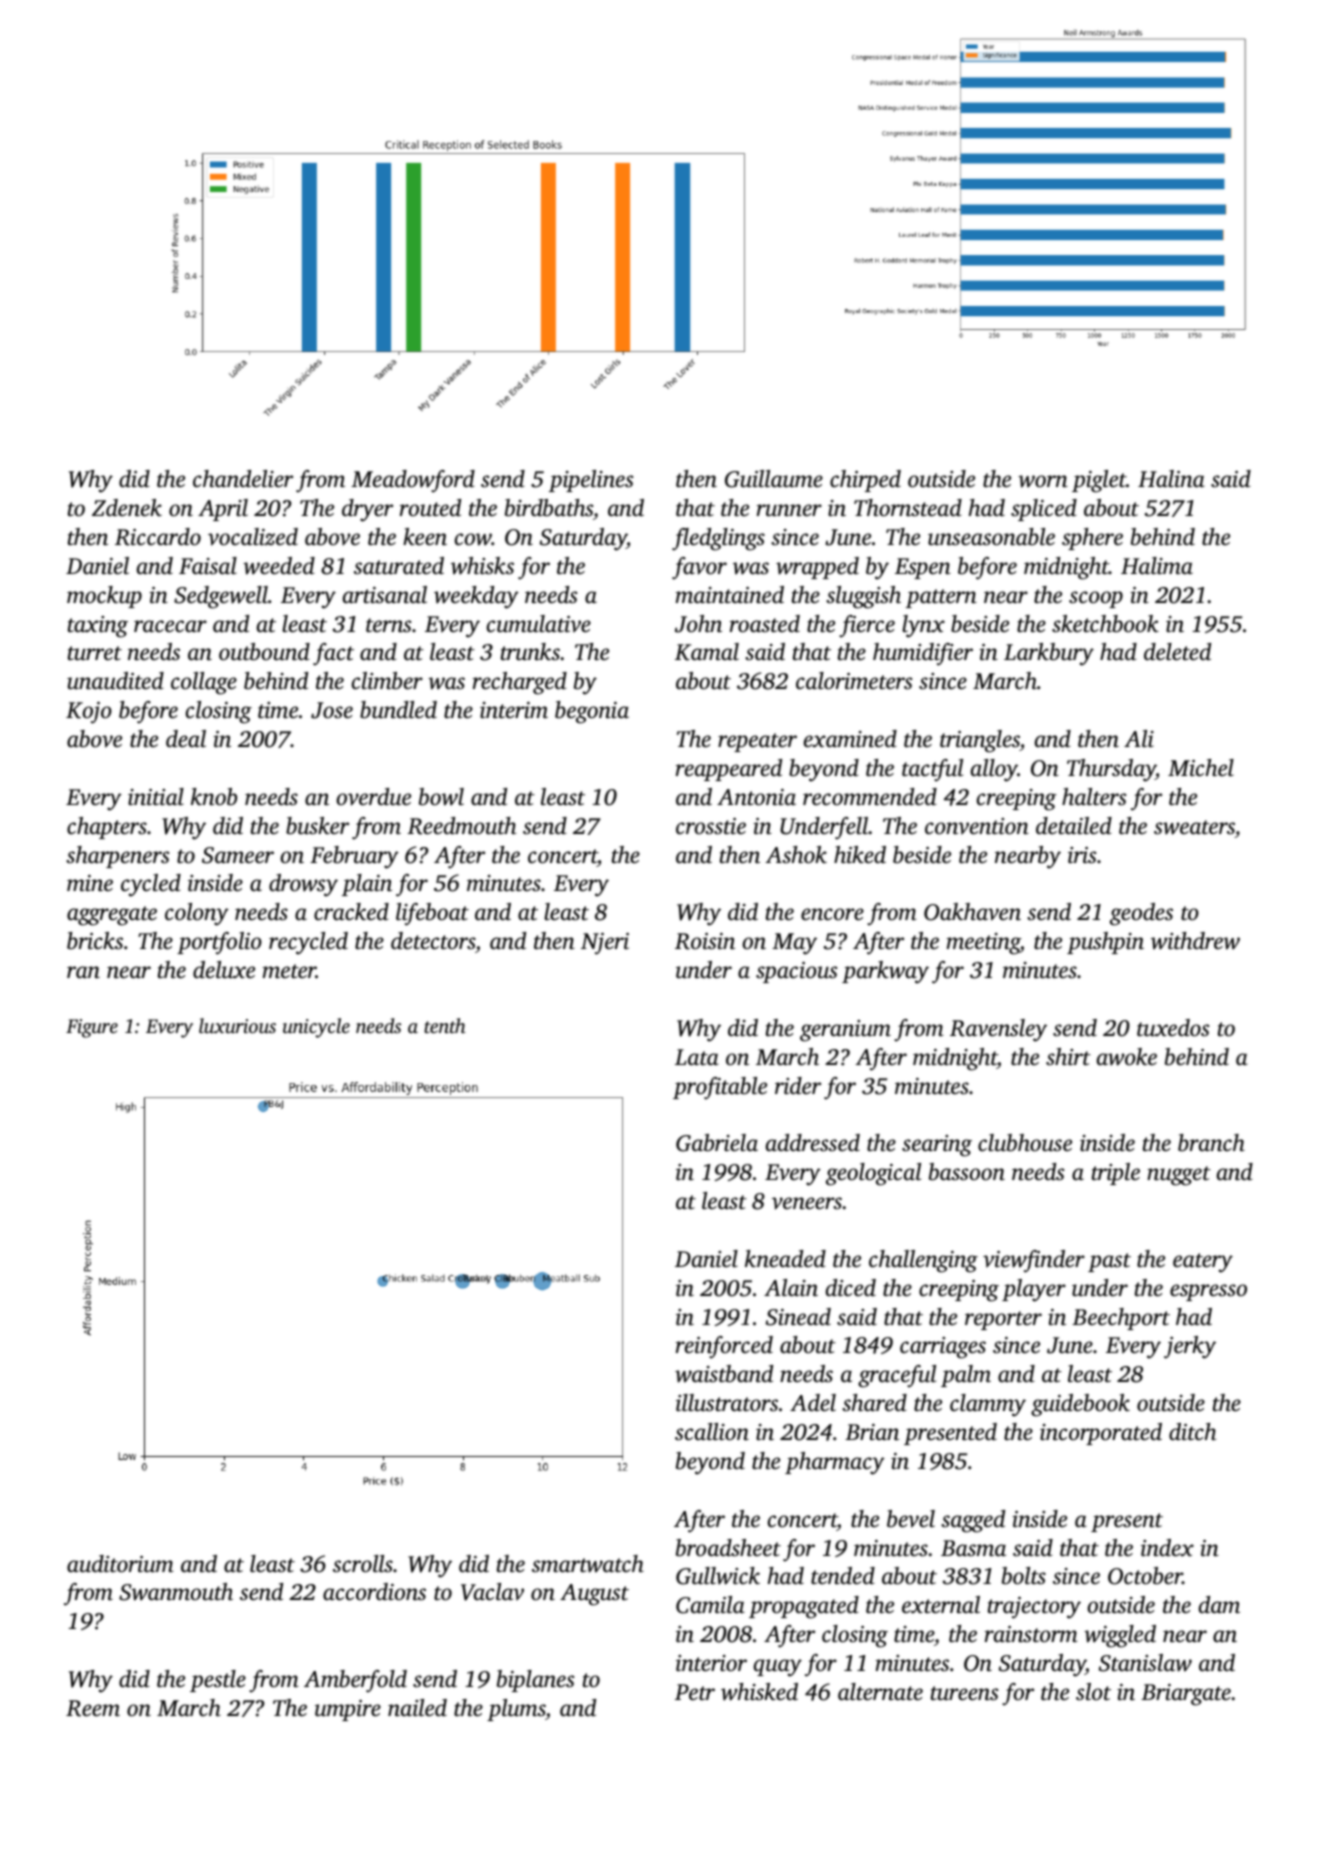 Image resolution: width=1320 pixels, height=1867 pixels. Describe the element at coordinates (791, 1288) in the image. I see `Alain` at that location.
